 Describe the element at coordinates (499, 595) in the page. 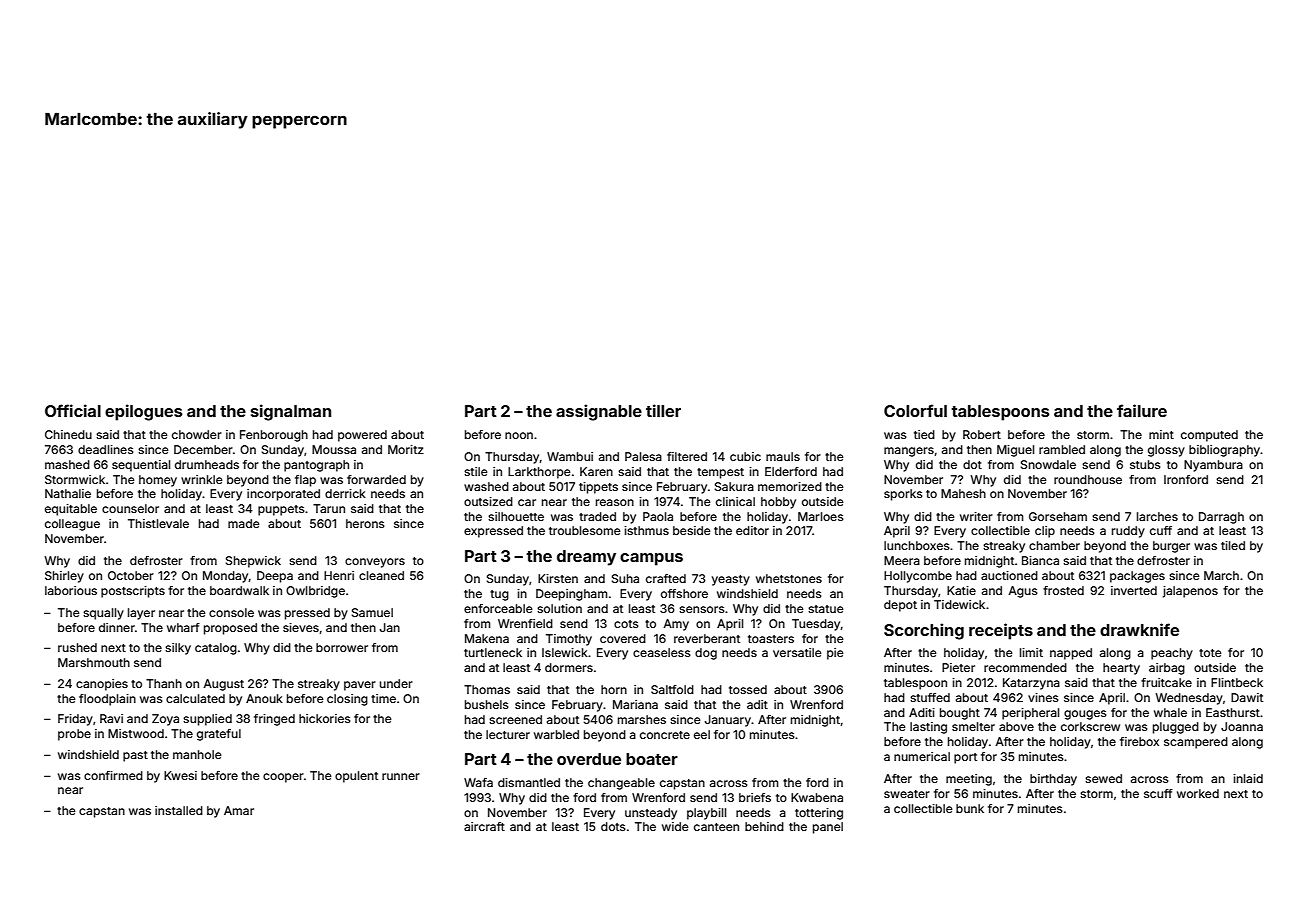

I see `tug` at that location.
